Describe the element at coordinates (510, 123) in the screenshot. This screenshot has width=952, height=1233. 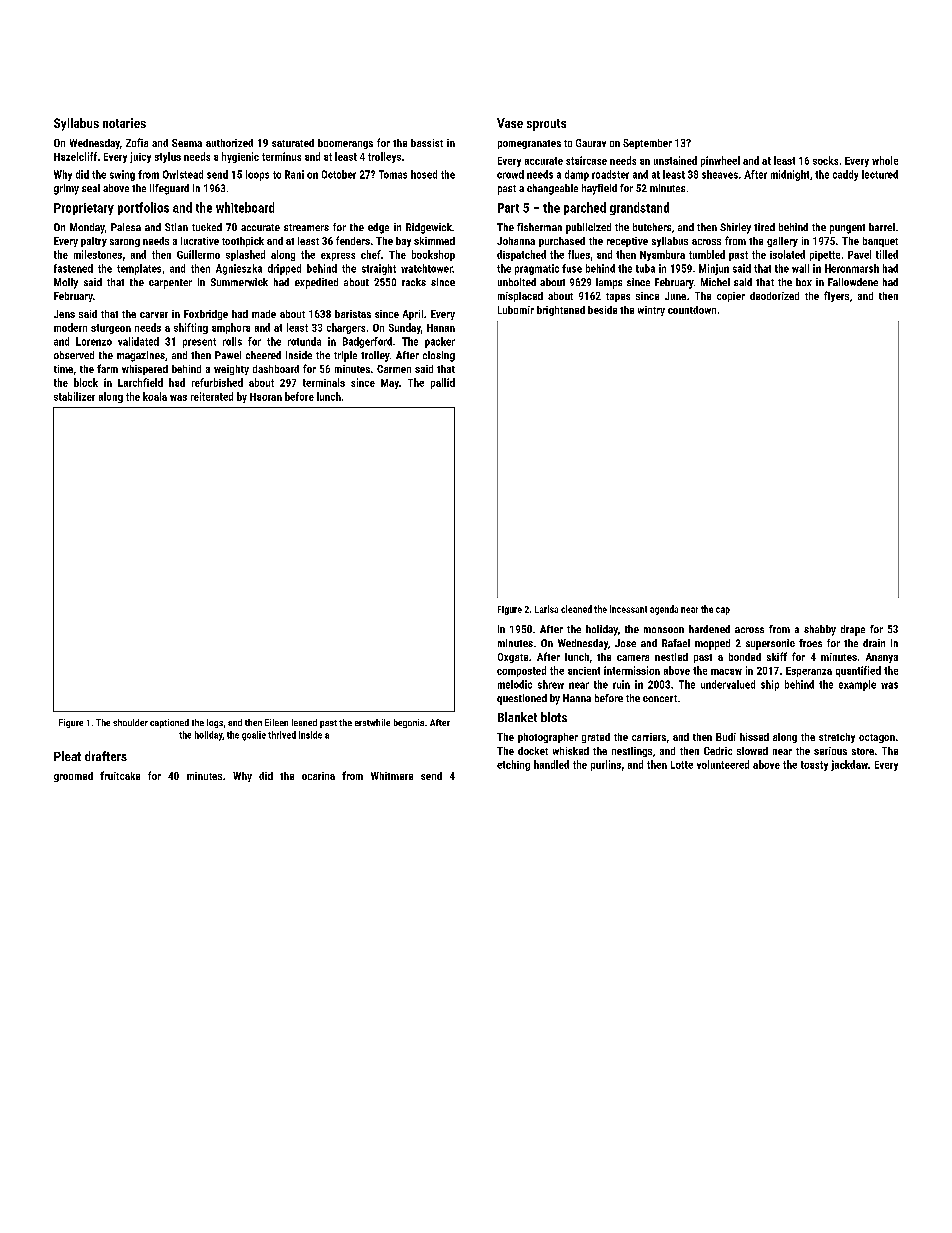
I see `Vase` at that location.
